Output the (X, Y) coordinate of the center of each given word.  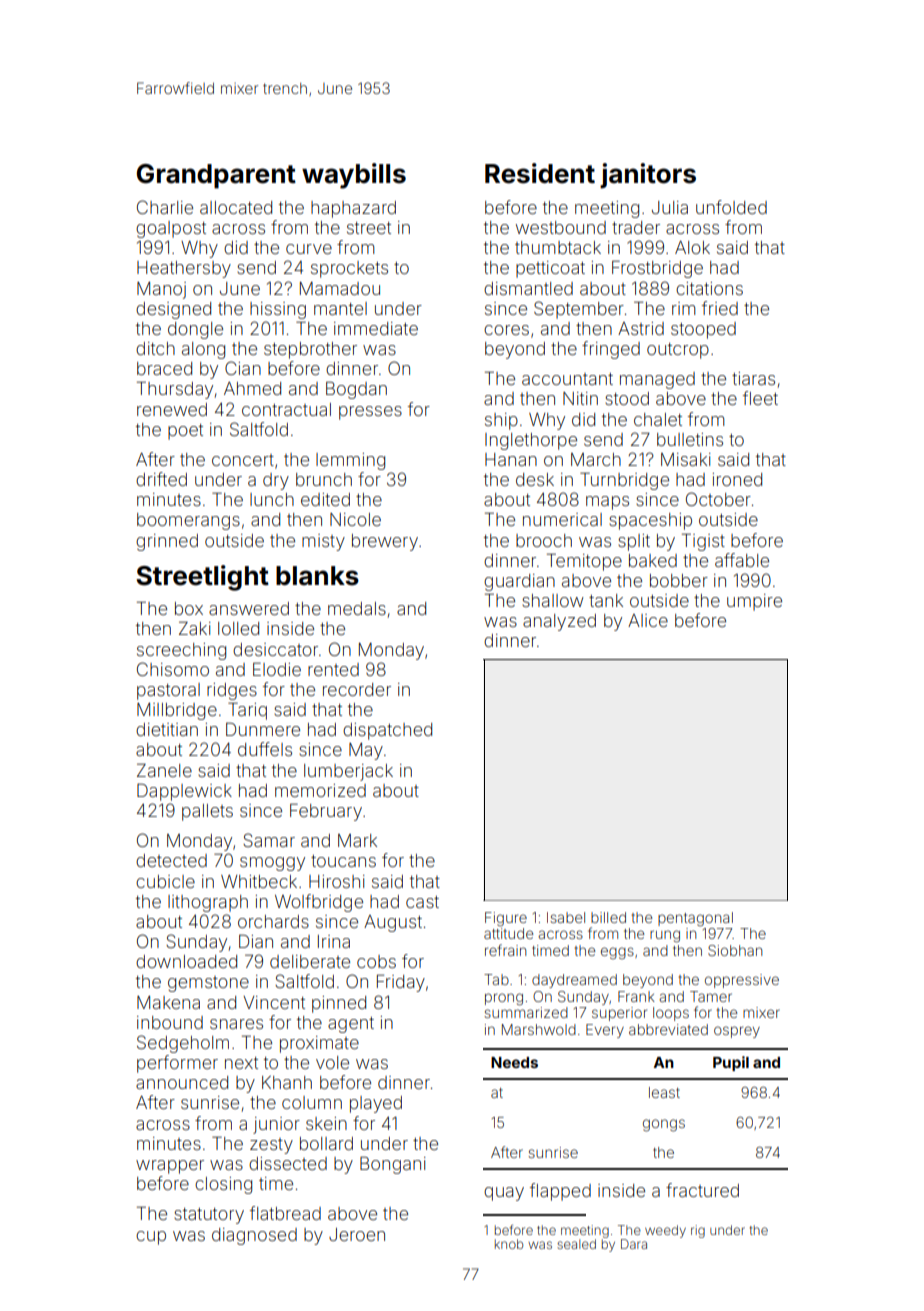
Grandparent (216, 176)
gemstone (208, 984)
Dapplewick (184, 792)
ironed (737, 479)
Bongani (393, 1165)
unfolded (731, 207)
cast (422, 902)
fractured (702, 1190)
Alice (648, 620)
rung (665, 936)
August (393, 923)
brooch (544, 540)
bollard (326, 1143)
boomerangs (188, 521)
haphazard (353, 209)
